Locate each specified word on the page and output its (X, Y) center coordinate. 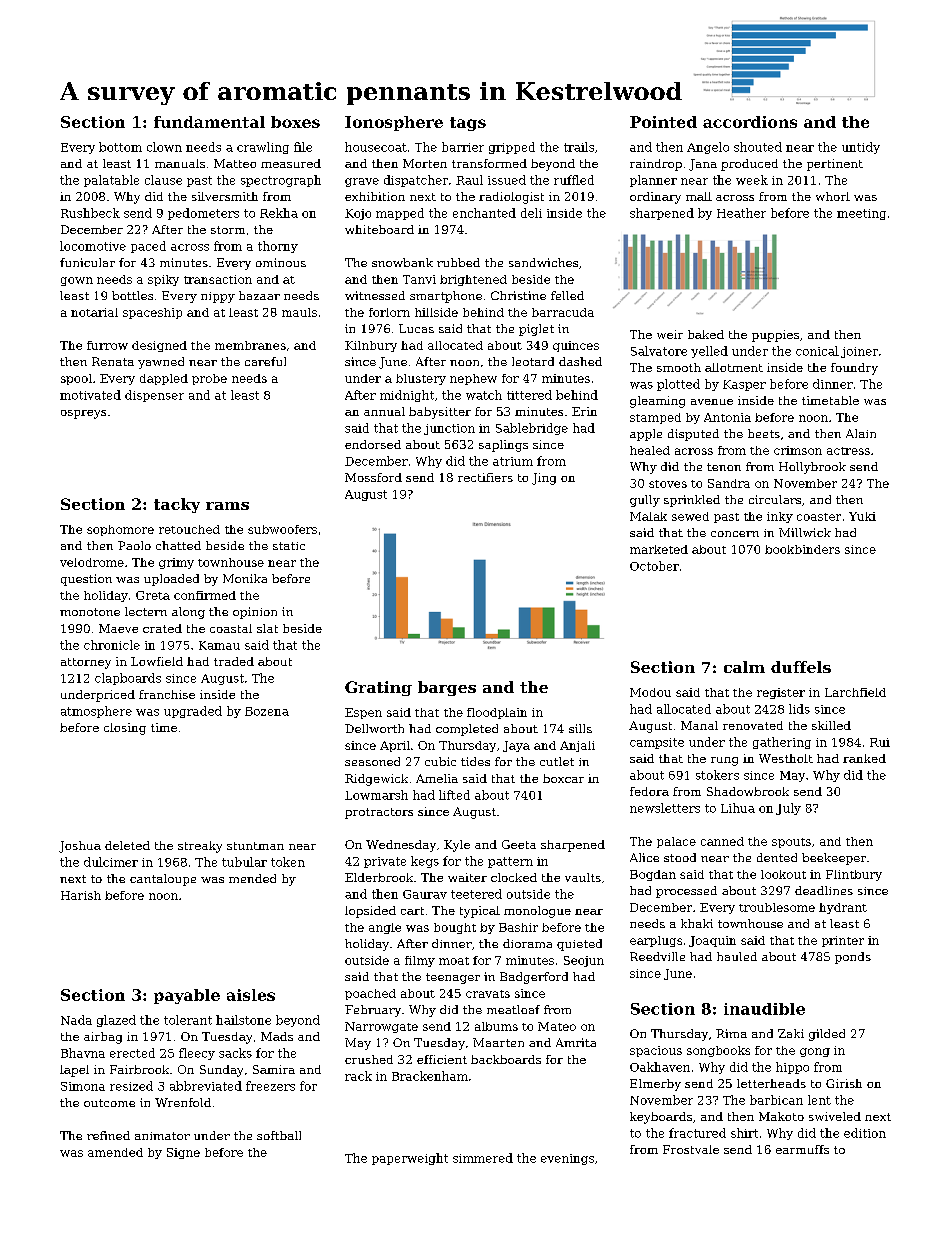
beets (764, 433)
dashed (580, 361)
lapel (74, 1071)
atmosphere (96, 712)
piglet (536, 330)
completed (467, 730)
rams (227, 506)
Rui (880, 742)
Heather (741, 213)
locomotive (93, 246)
